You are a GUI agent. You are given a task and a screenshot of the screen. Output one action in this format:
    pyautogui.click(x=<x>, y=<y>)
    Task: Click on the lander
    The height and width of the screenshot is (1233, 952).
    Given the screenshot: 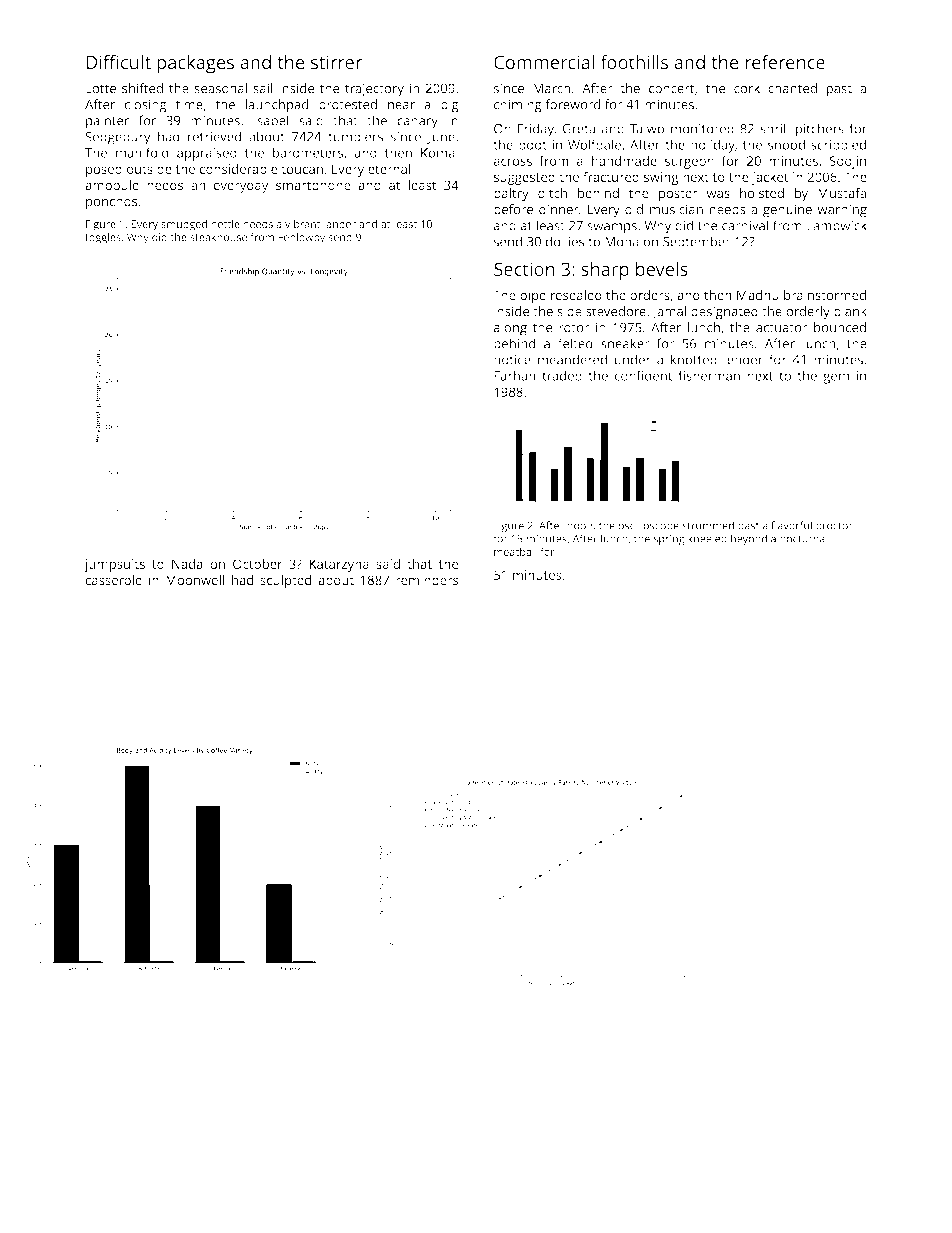 What is the action you would take?
    pyautogui.click(x=340, y=224)
